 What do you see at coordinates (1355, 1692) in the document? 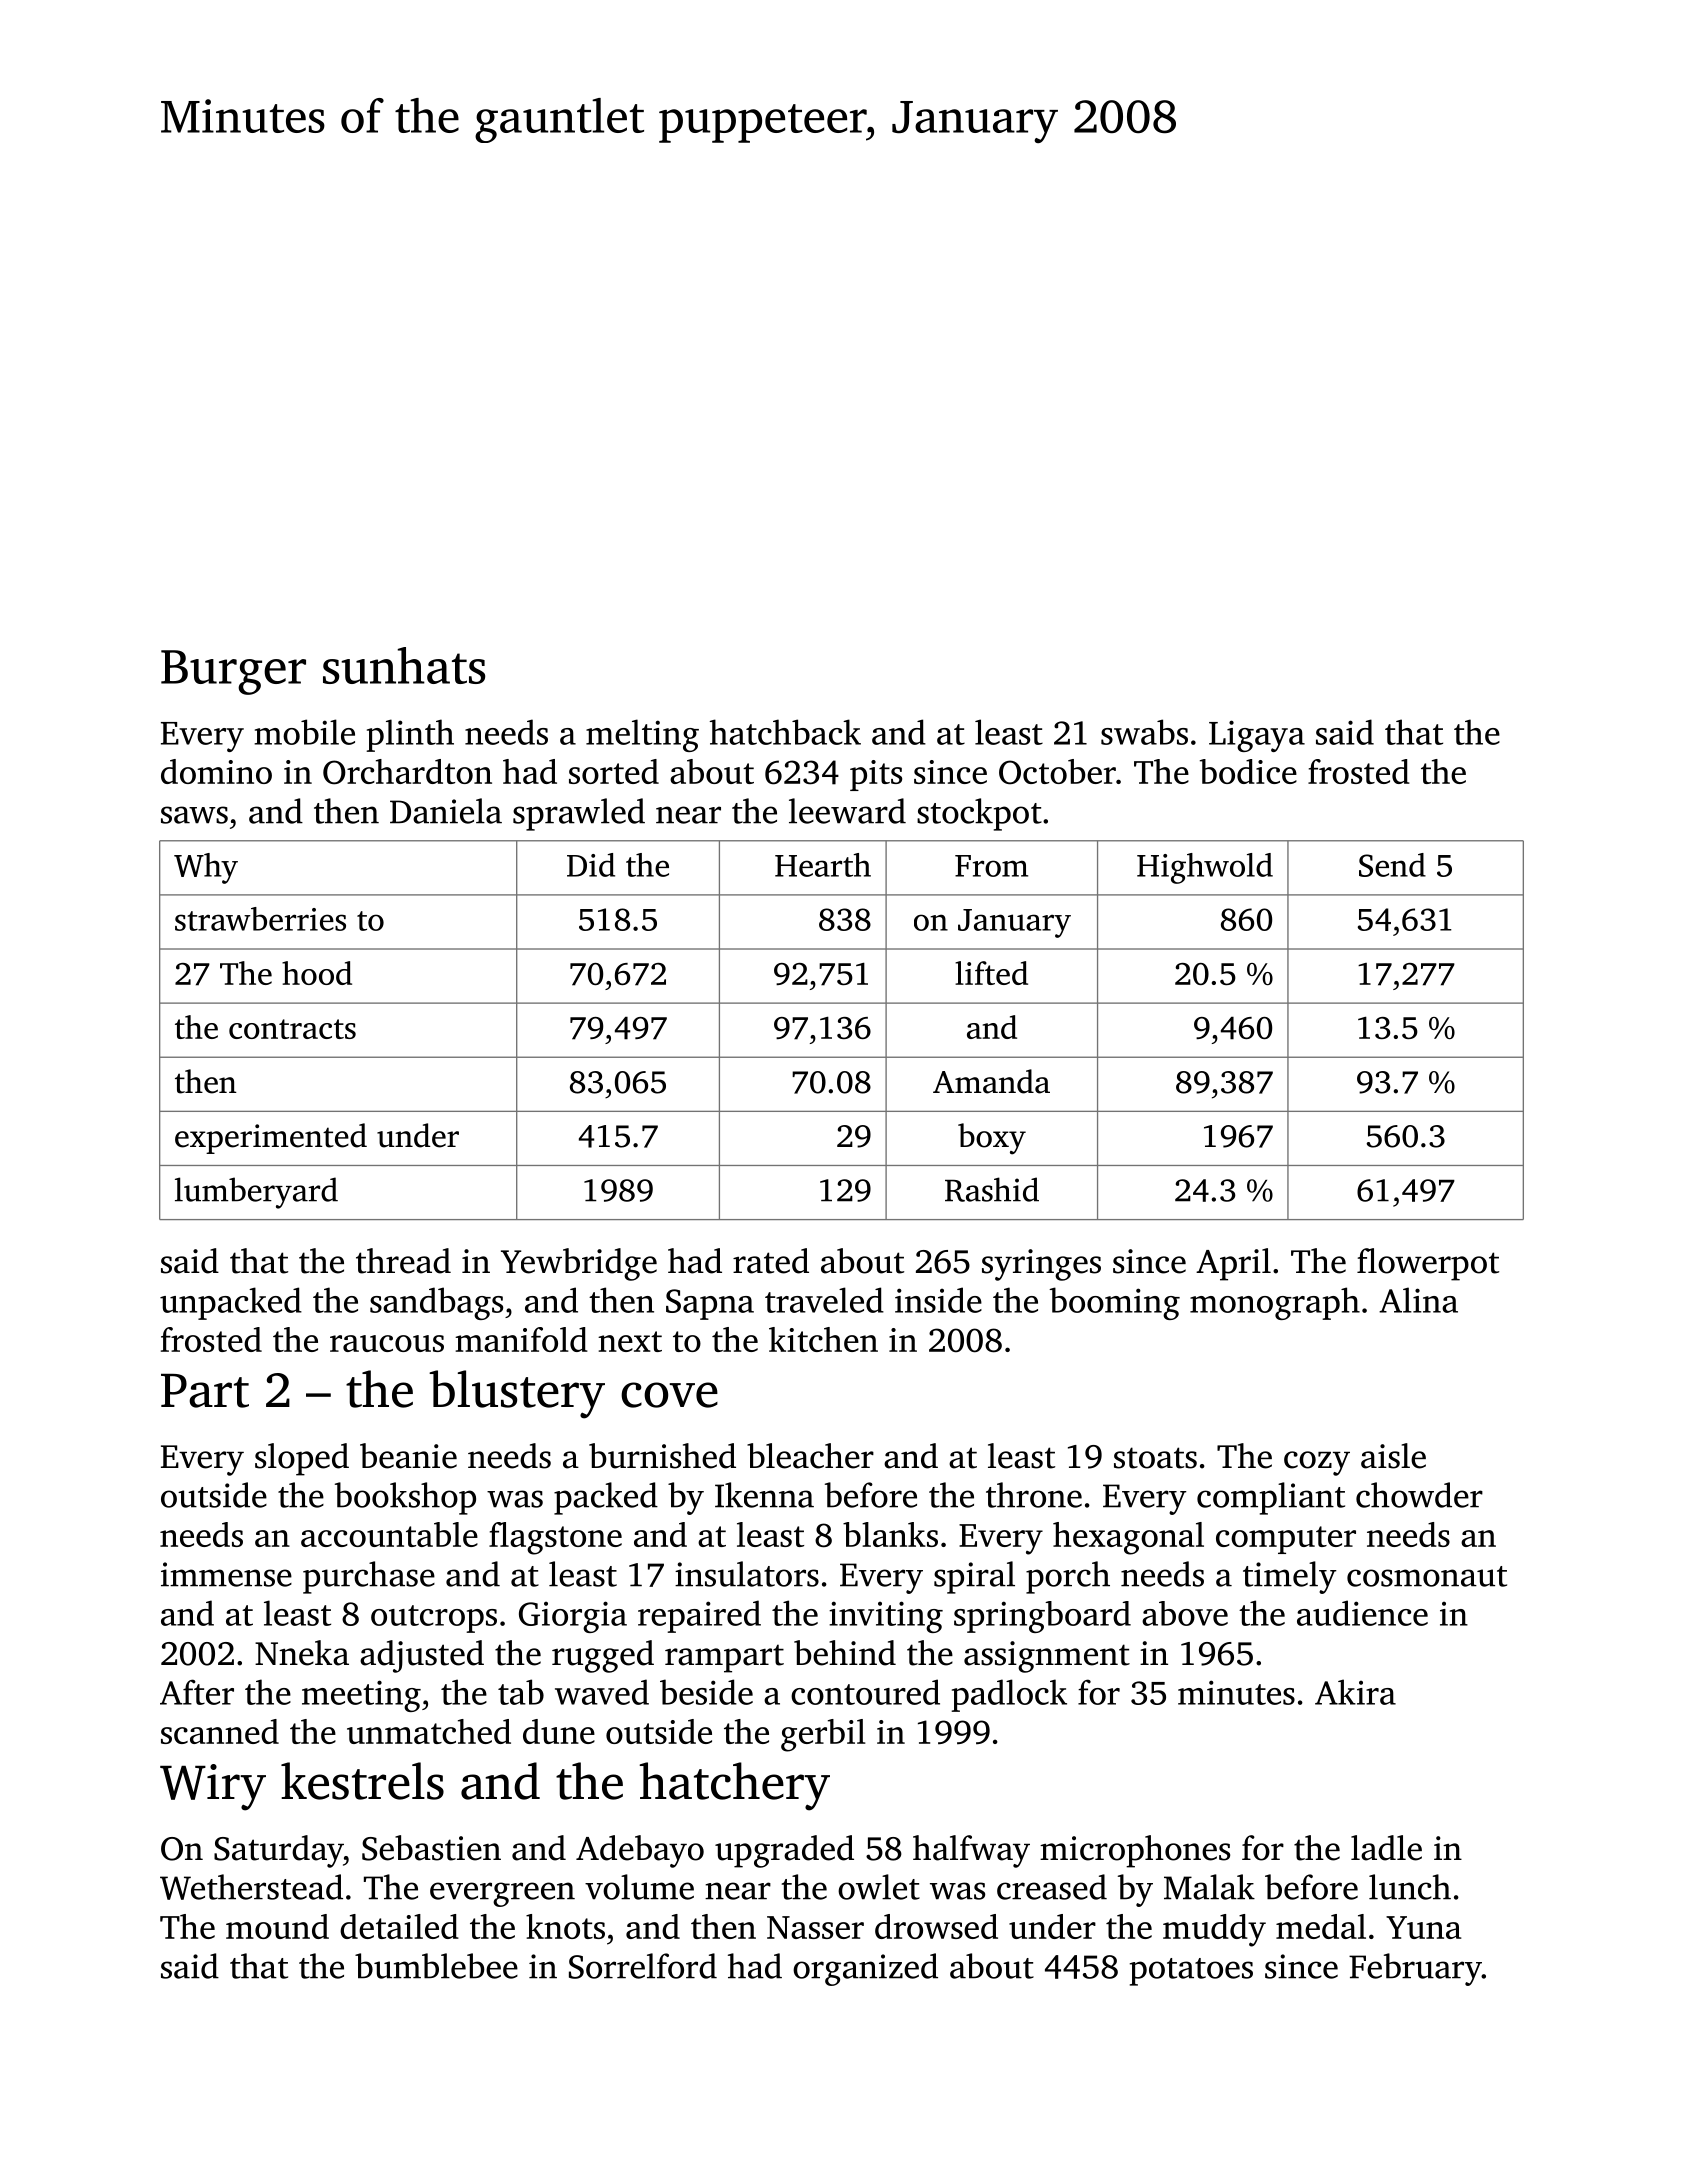
I see `Akira` at bounding box center [1355, 1692].
